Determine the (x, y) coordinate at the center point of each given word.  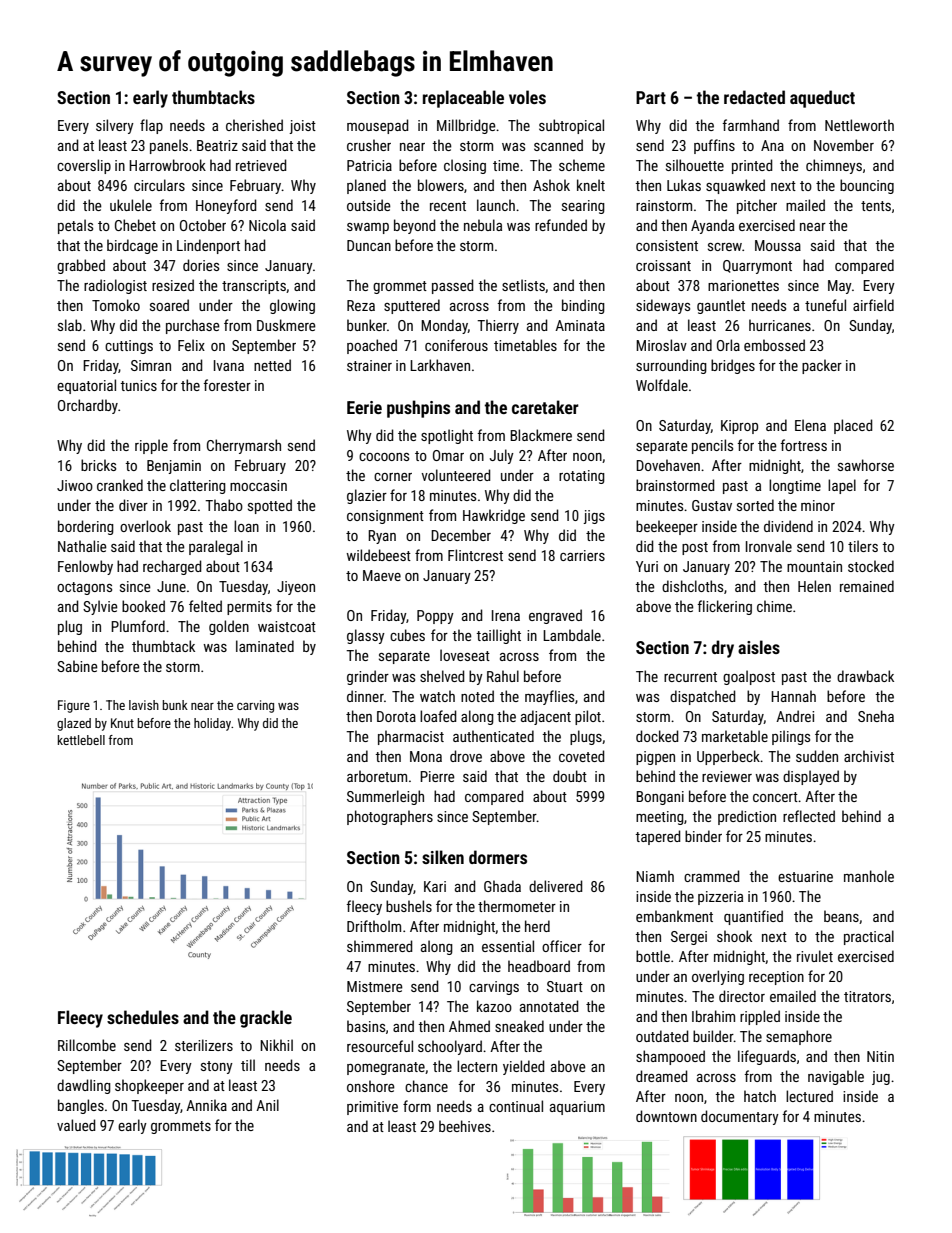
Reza (361, 305)
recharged (172, 567)
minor (818, 505)
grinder (368, 677)
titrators (867, 996)
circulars (159, 185)
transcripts (254, 287)
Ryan (382, 537)
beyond (415, 226)
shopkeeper (149, 1086)
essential (508, 946)
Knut (122, 723)
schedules (143, 1017)
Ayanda (712, 226)
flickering (725, 607)
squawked (735, 186)
